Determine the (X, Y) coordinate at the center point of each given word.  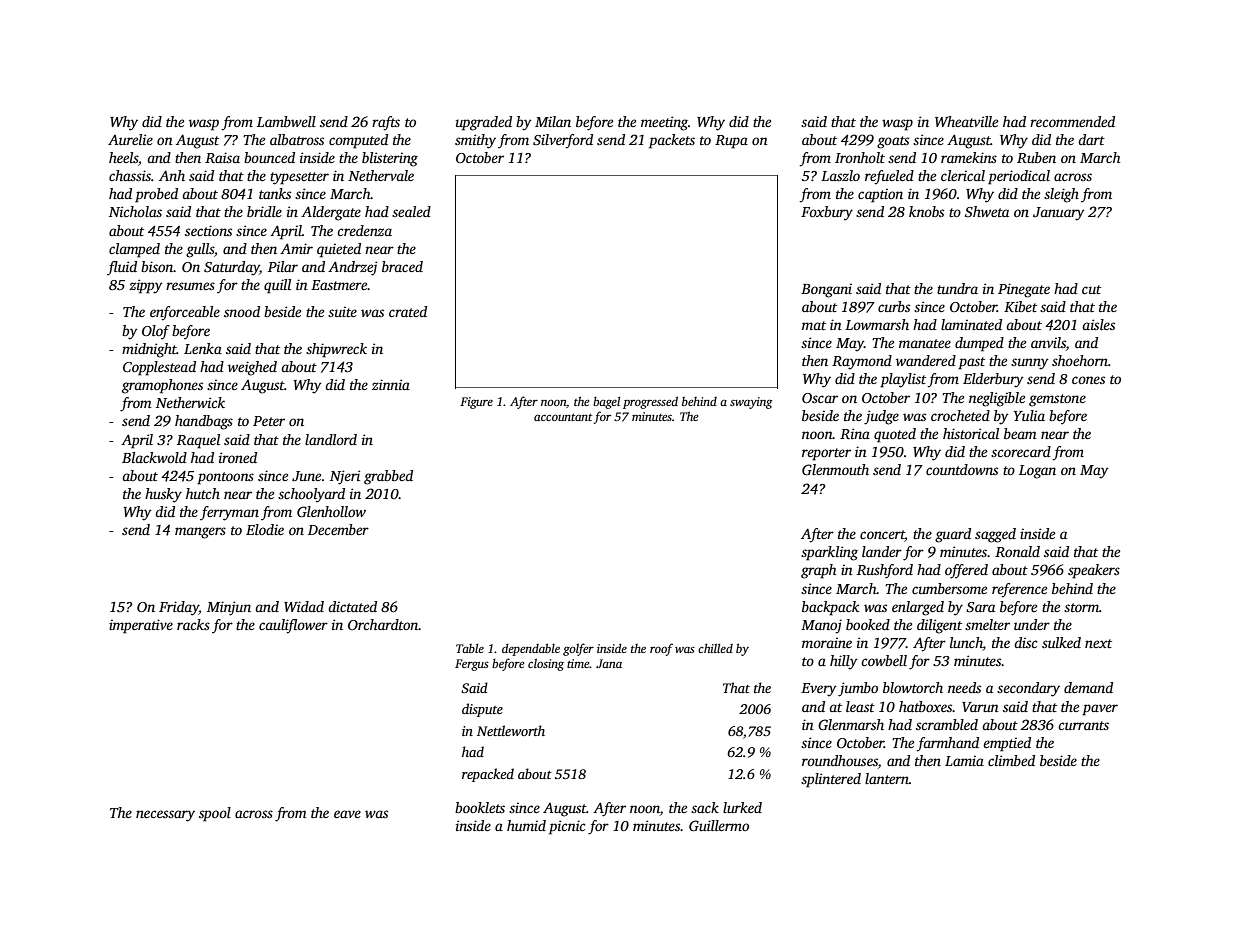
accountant (563, 417)
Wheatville (966, 121)
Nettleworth (511, 730)
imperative (141, 626)
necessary (165, 816)
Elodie (265, 529)
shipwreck (336, 350)
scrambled (947, 724)
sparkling (829, 553)
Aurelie (130, 139)
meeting (664, 123)
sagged (995, 535)
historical (971, 433)
